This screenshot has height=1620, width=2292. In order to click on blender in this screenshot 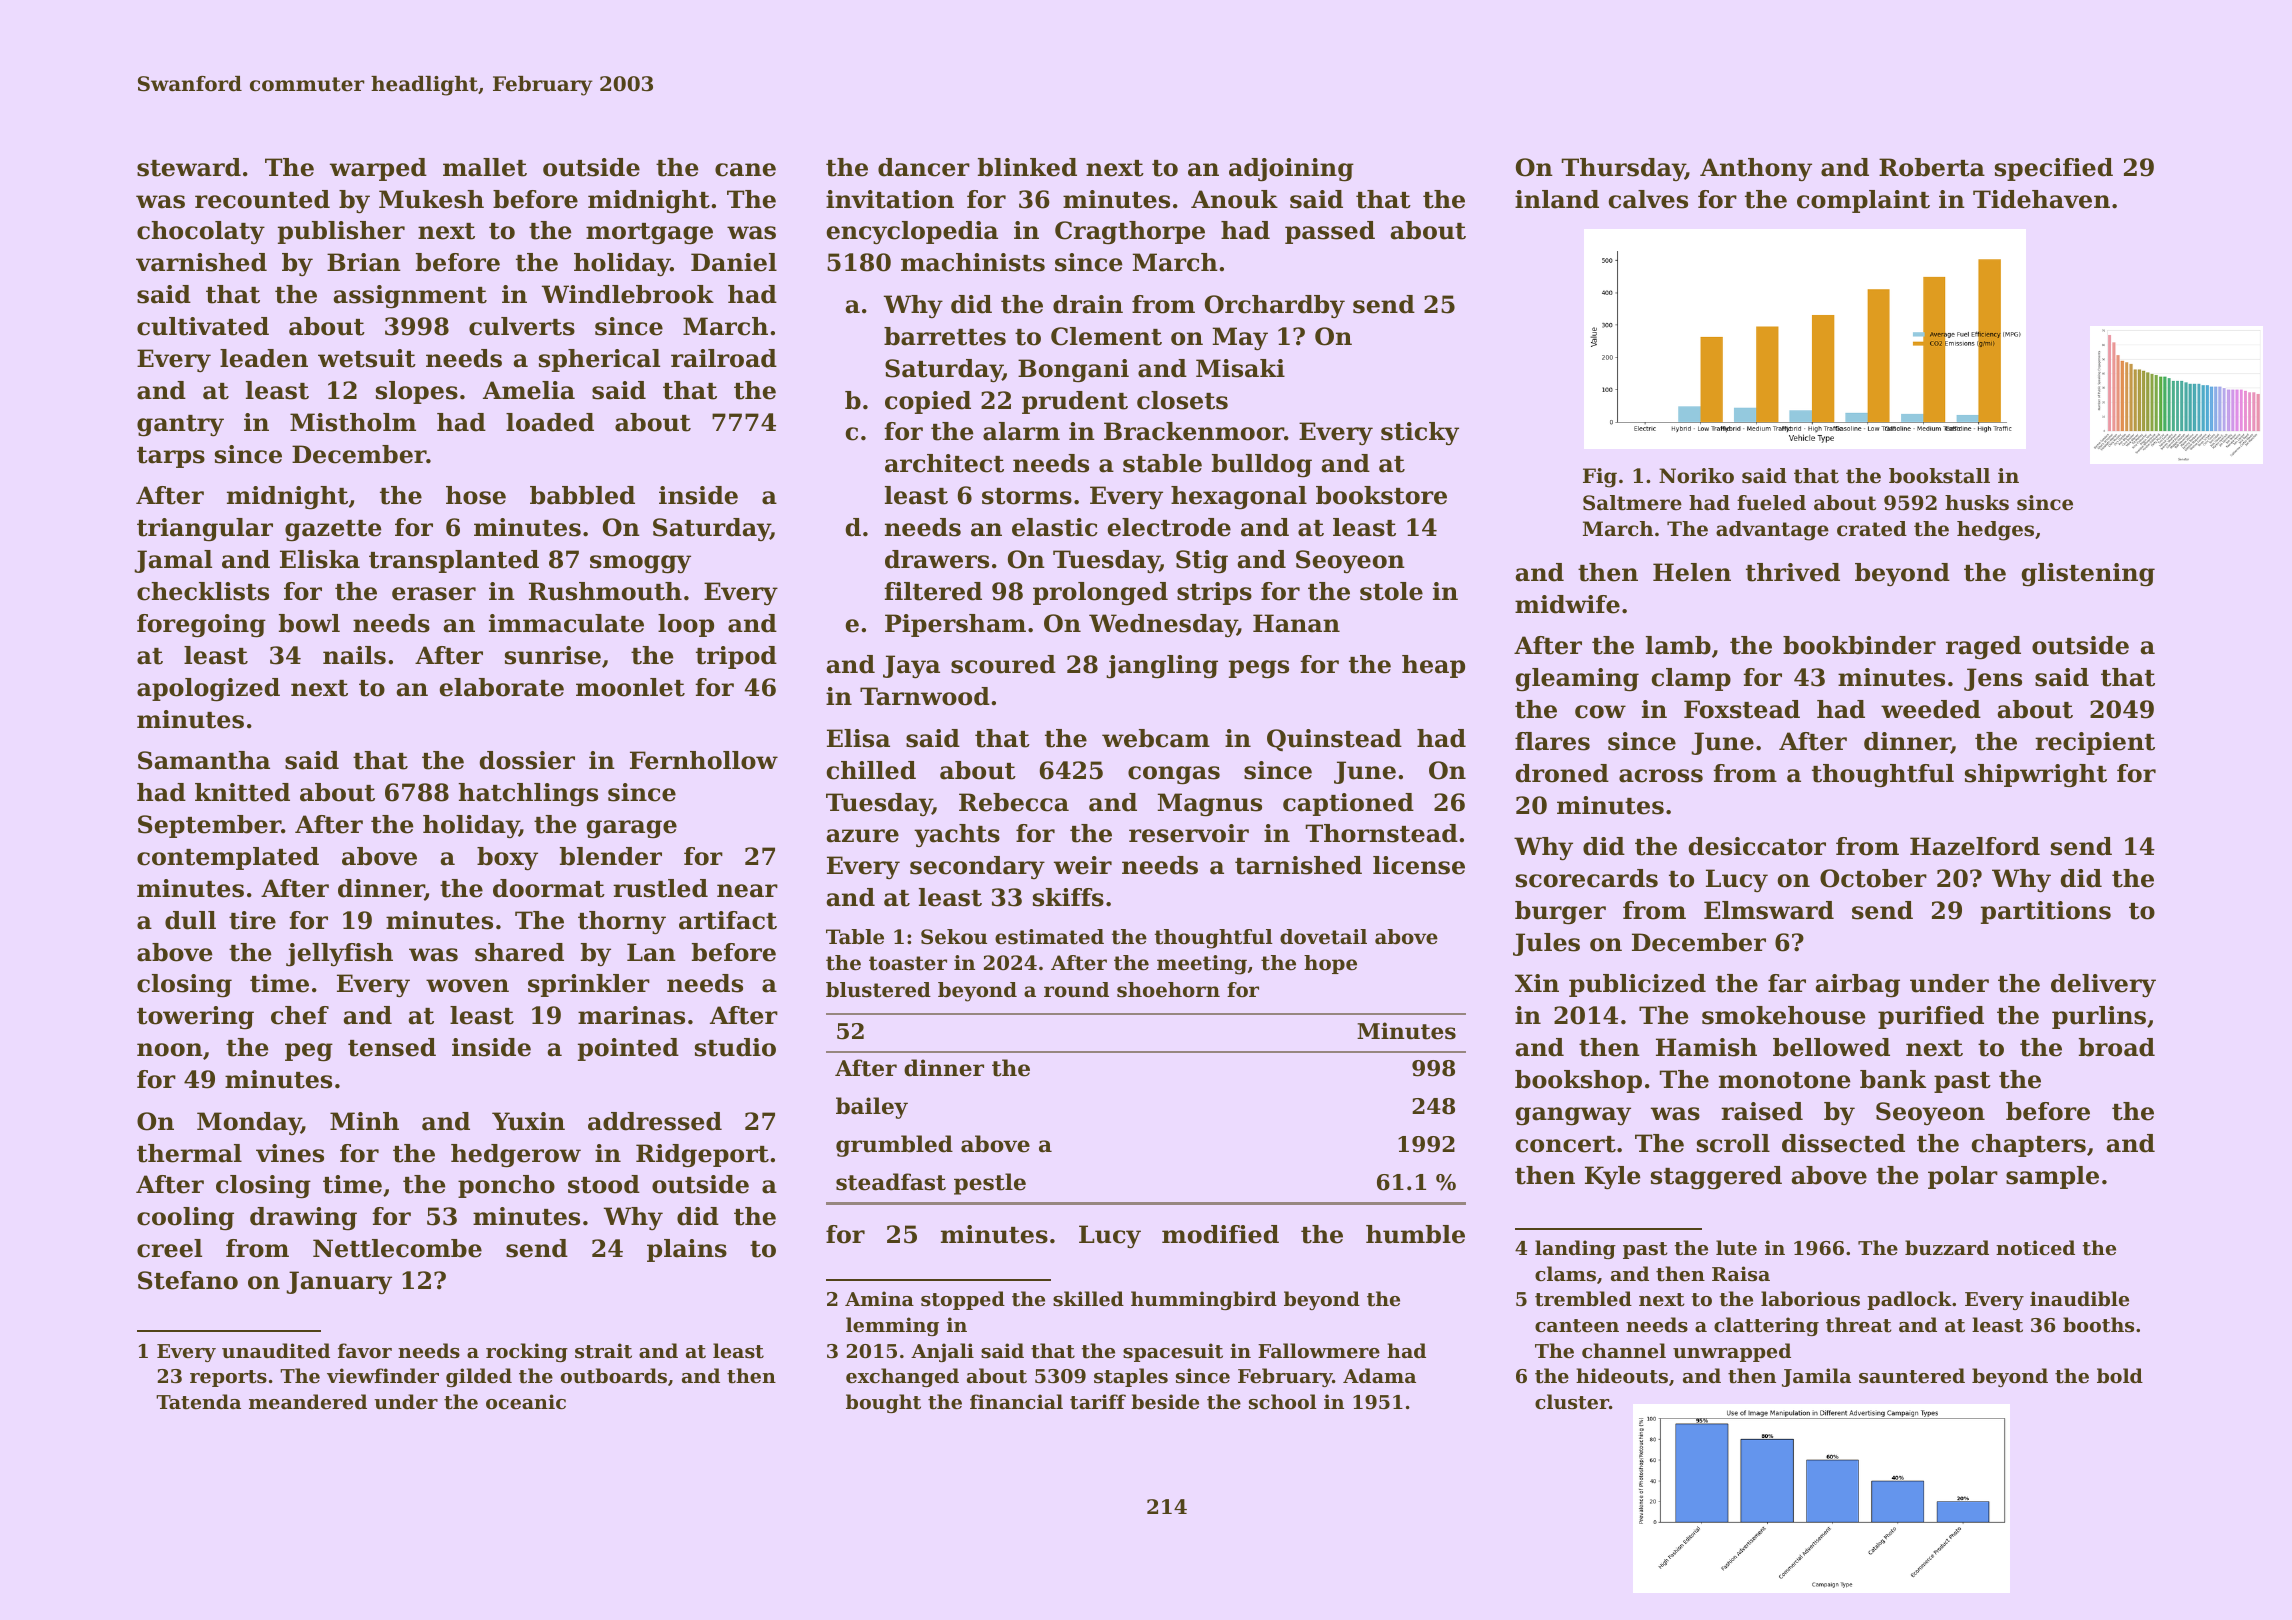, I will do `click(611, 856)`.
